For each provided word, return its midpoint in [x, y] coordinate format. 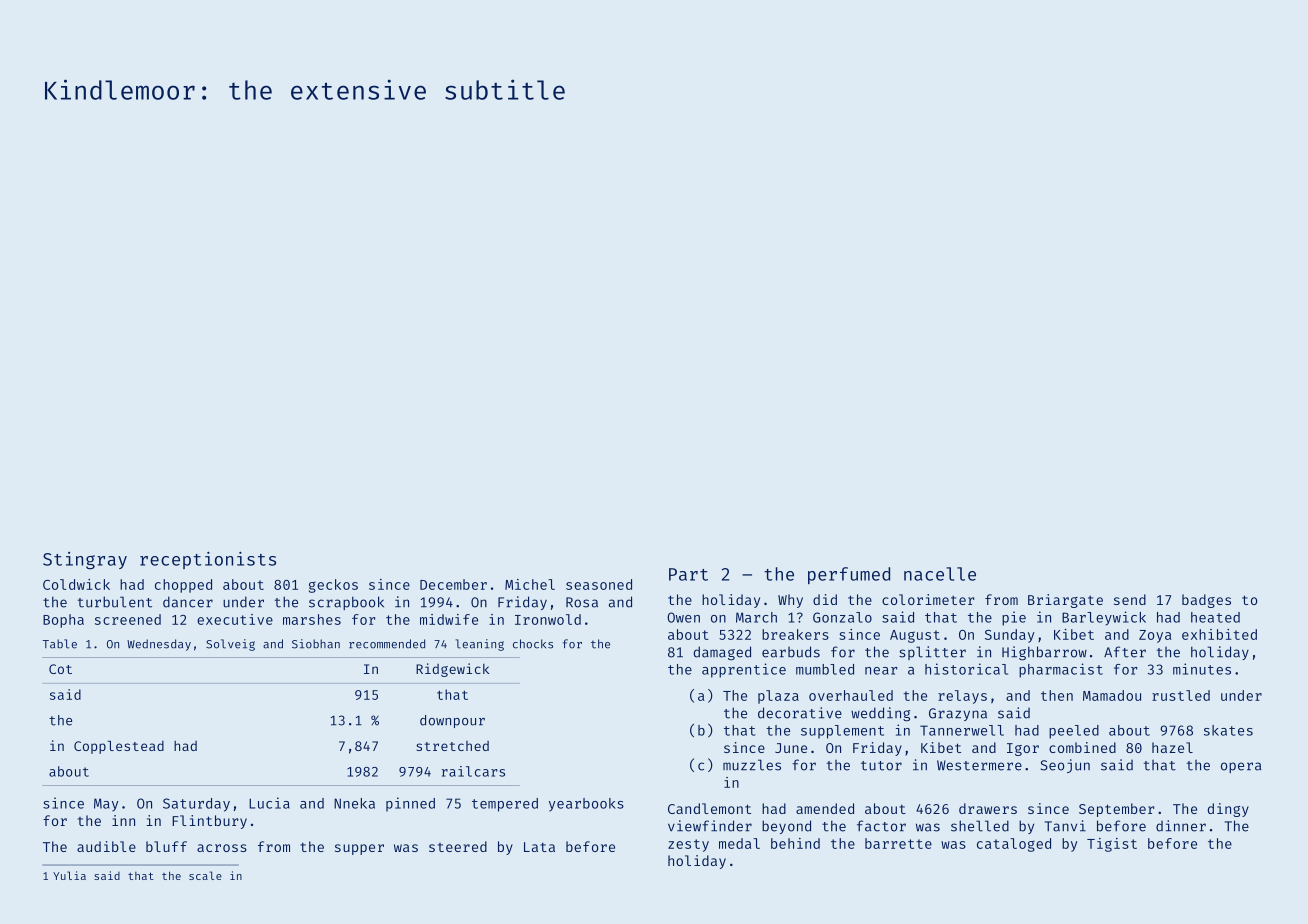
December [453, 584]
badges [1206, 601]
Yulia [69, 875]
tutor [881, 766]
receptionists [208, 560]
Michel [530, 584]
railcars [473, 771]
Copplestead [119, 747]
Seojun [1065, 766]
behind [795, 843]
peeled [1074, 732]
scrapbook [346, 603]
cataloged [1014, 845]
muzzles [752, 765]
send [1130, 599]
